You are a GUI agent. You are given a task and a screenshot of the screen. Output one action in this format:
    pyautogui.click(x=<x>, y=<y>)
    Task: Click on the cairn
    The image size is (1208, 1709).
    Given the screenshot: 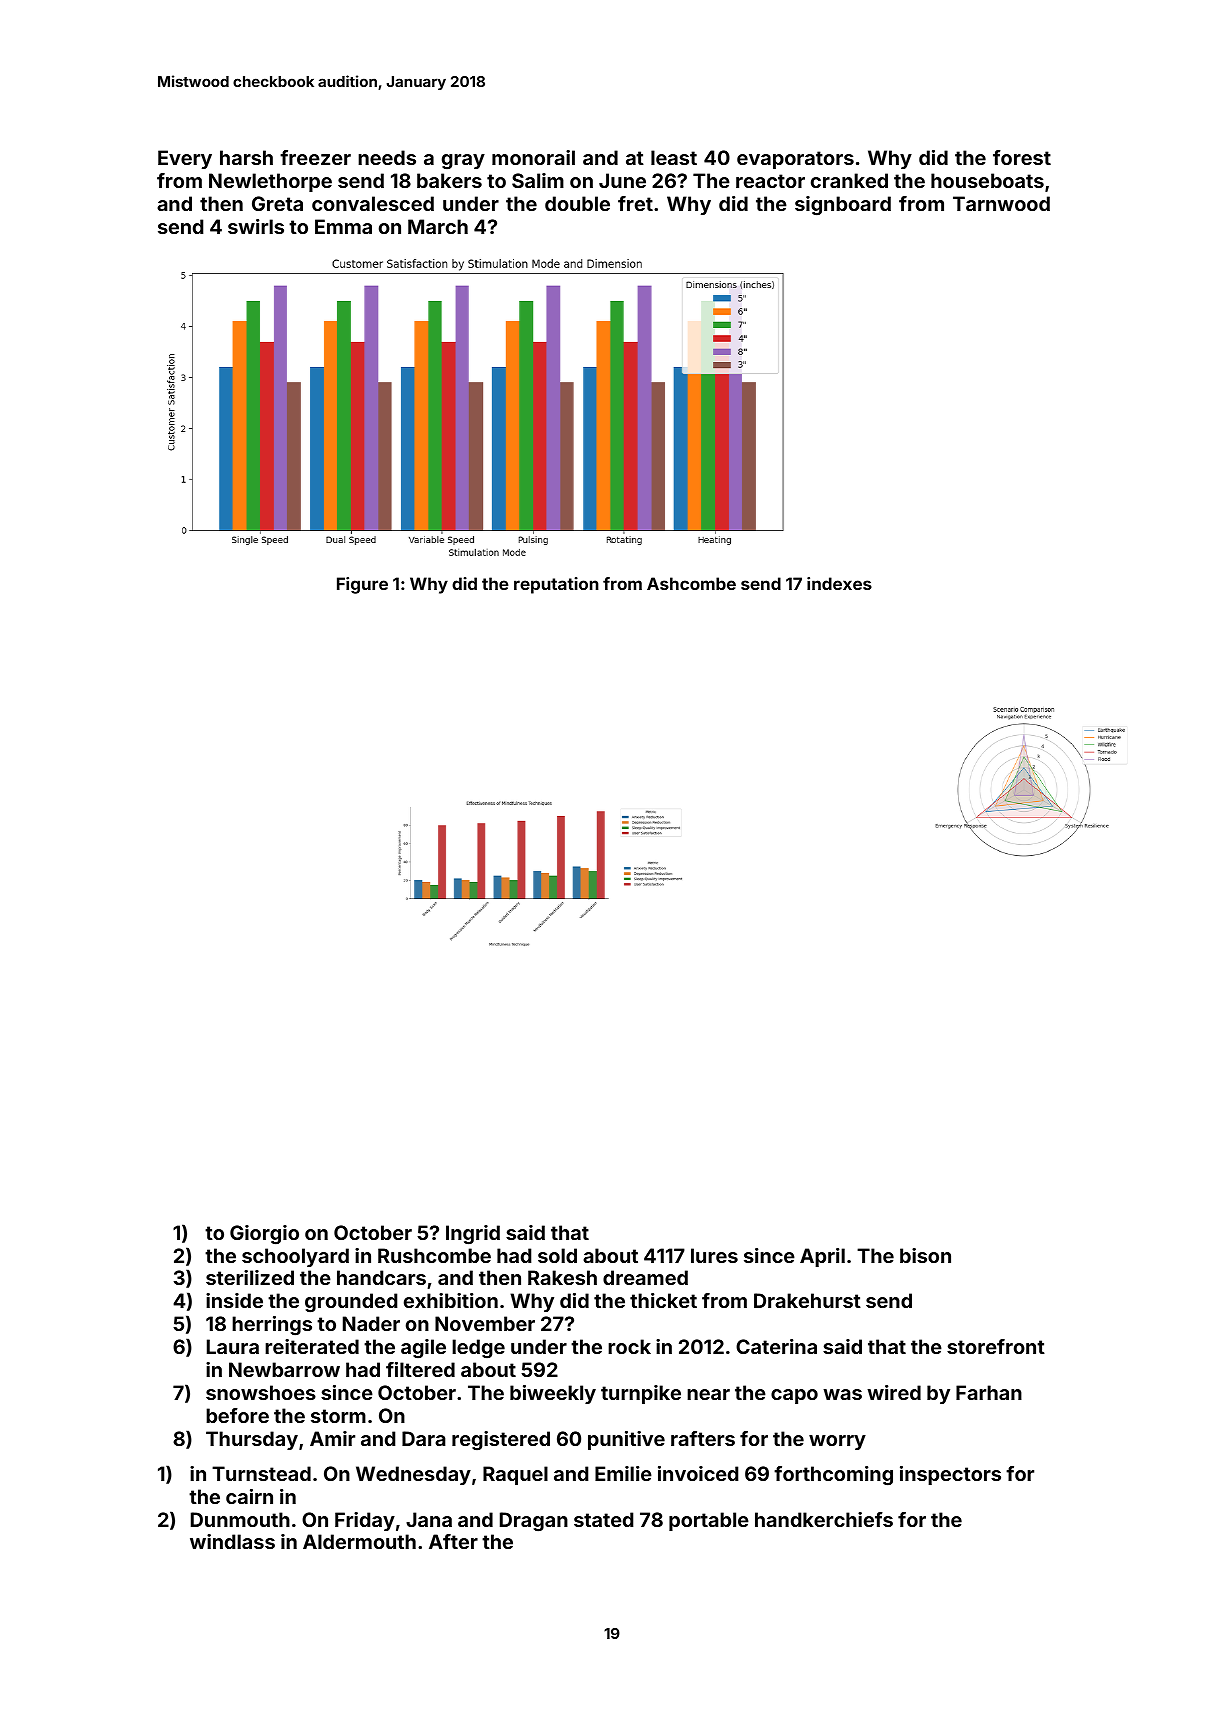 What is the action you would take?
    pyautogui.click(x=249, y=1496)
